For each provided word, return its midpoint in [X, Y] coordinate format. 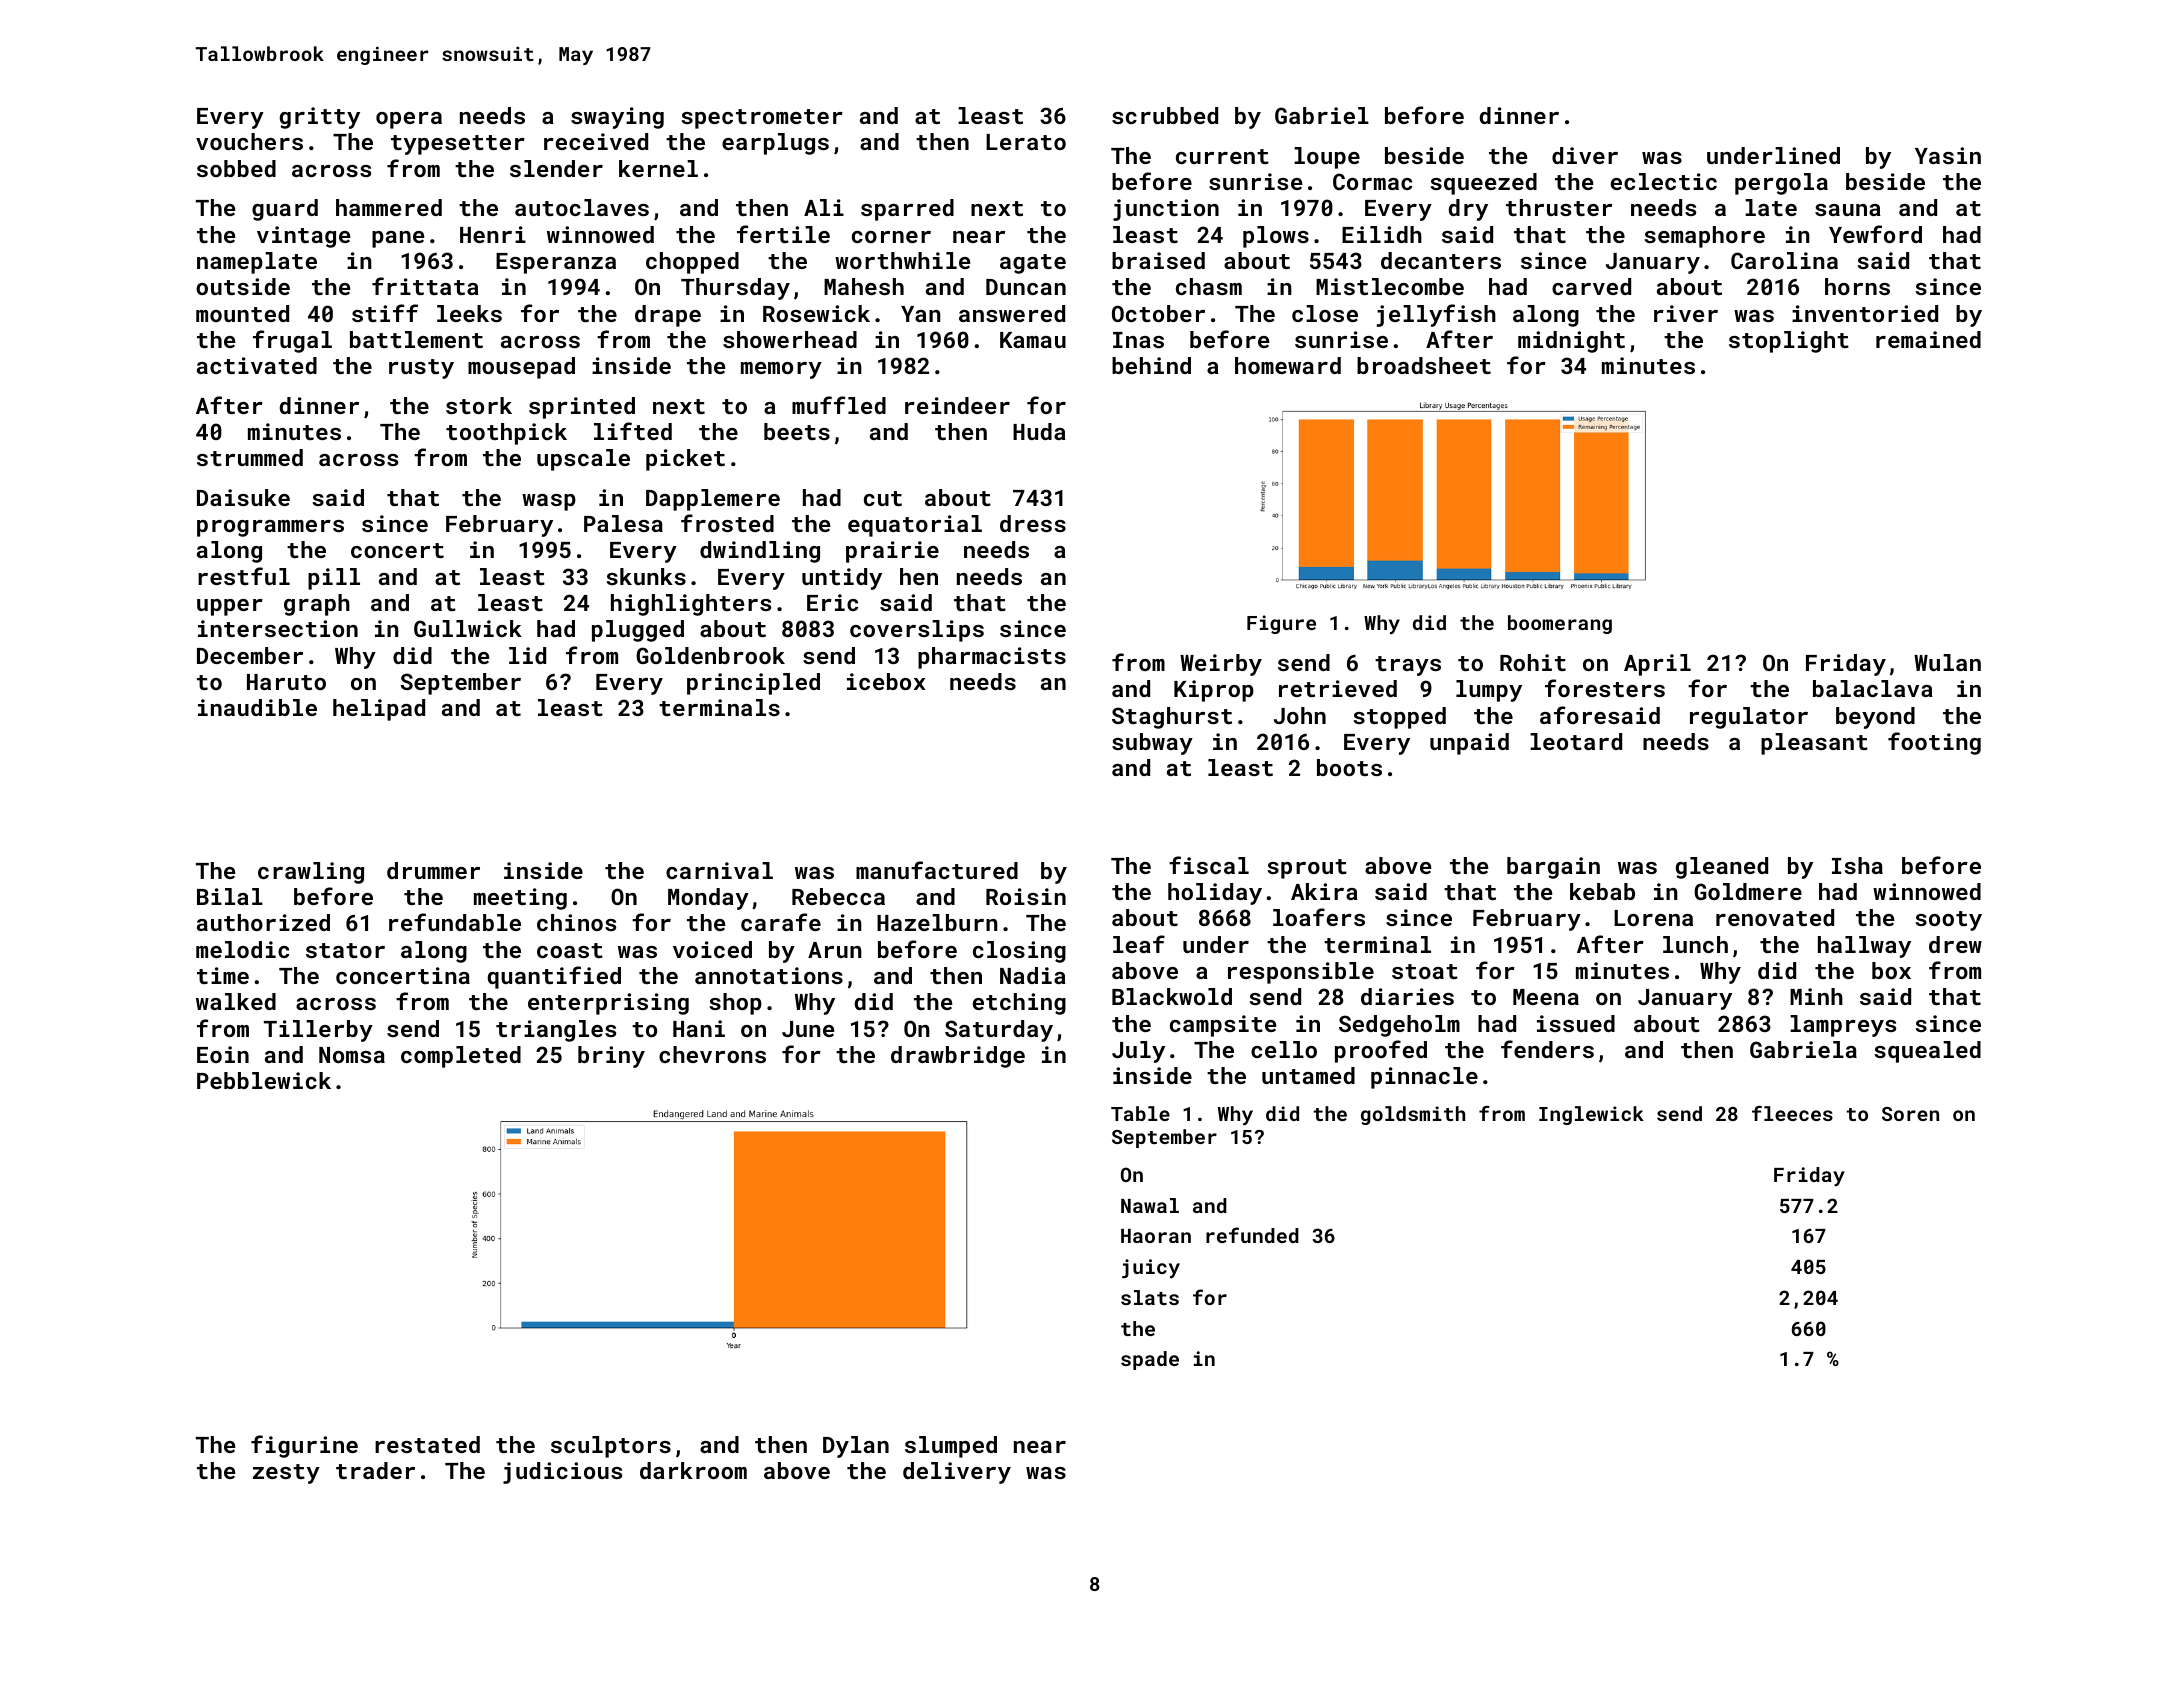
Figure [1281, 624]
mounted [242, 313]
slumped [951, 1447]
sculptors [611, 1447]
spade [1150, 1360]
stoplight [1789, 342]
